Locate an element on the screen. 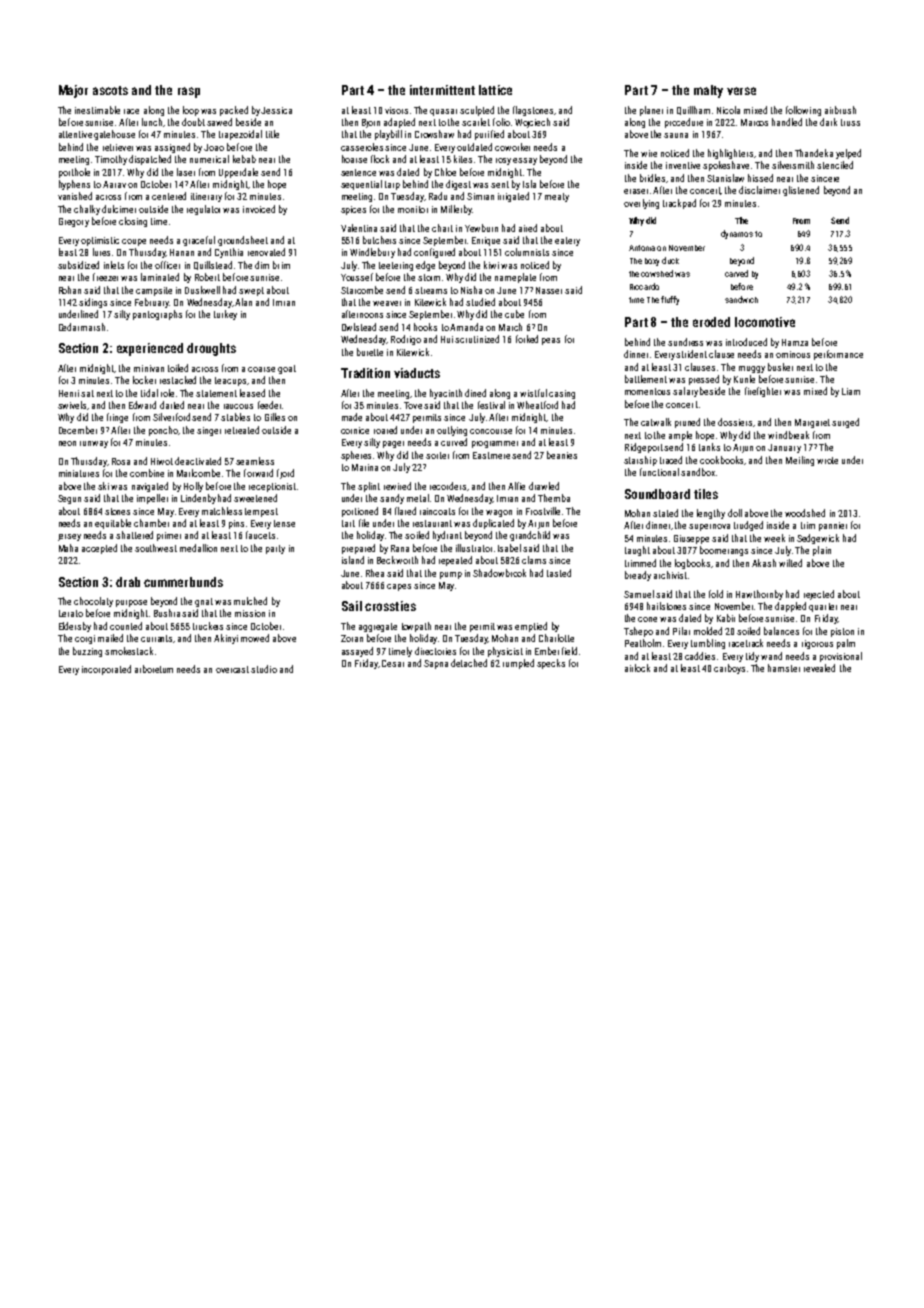 The width and height of the screenshot is (924, 1308). intermittent is located at coordinates (442, 90).
